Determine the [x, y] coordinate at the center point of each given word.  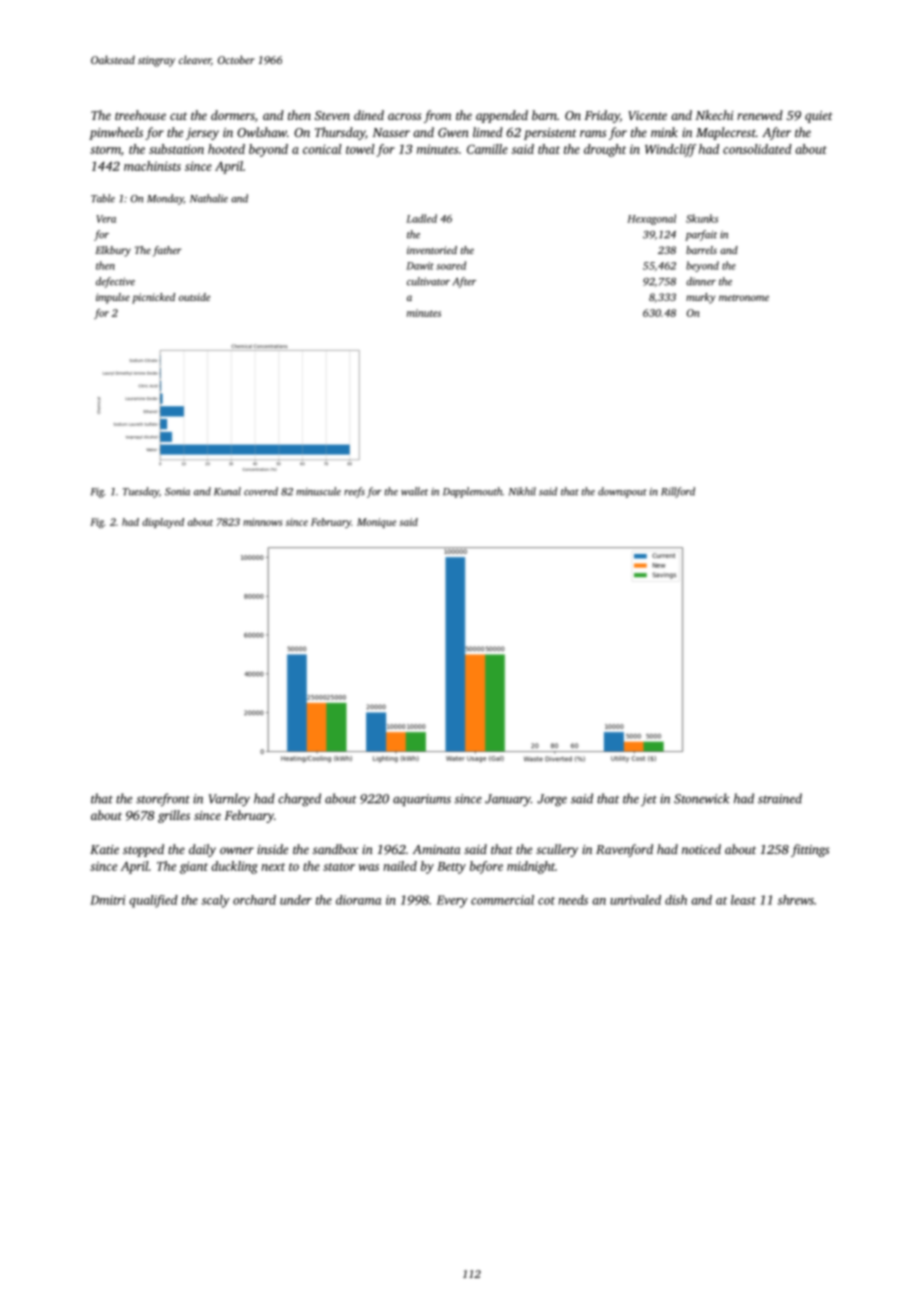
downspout [622, 492]
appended [502, 116]
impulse [113, 298]
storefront [163, 799]
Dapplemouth [472, 492]
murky [701, 298]
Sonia [177, 492]
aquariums [422, 800]
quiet [819, 117]
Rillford [678, 492]
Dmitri [107, 900]
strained [780, 798]
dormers [233, 115]
